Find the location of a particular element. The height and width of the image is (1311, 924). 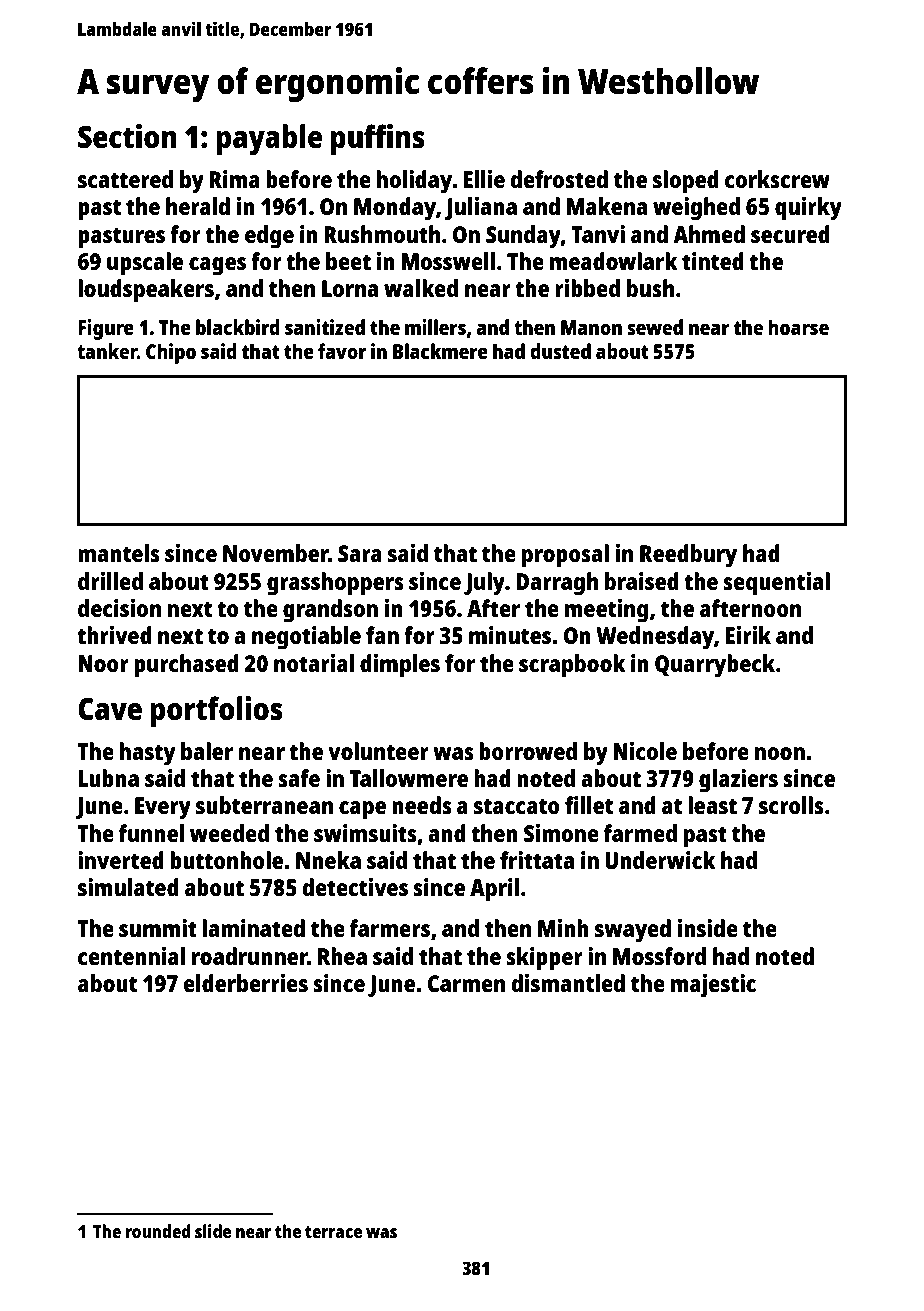

detectives is located at coordinates (355, 887).
